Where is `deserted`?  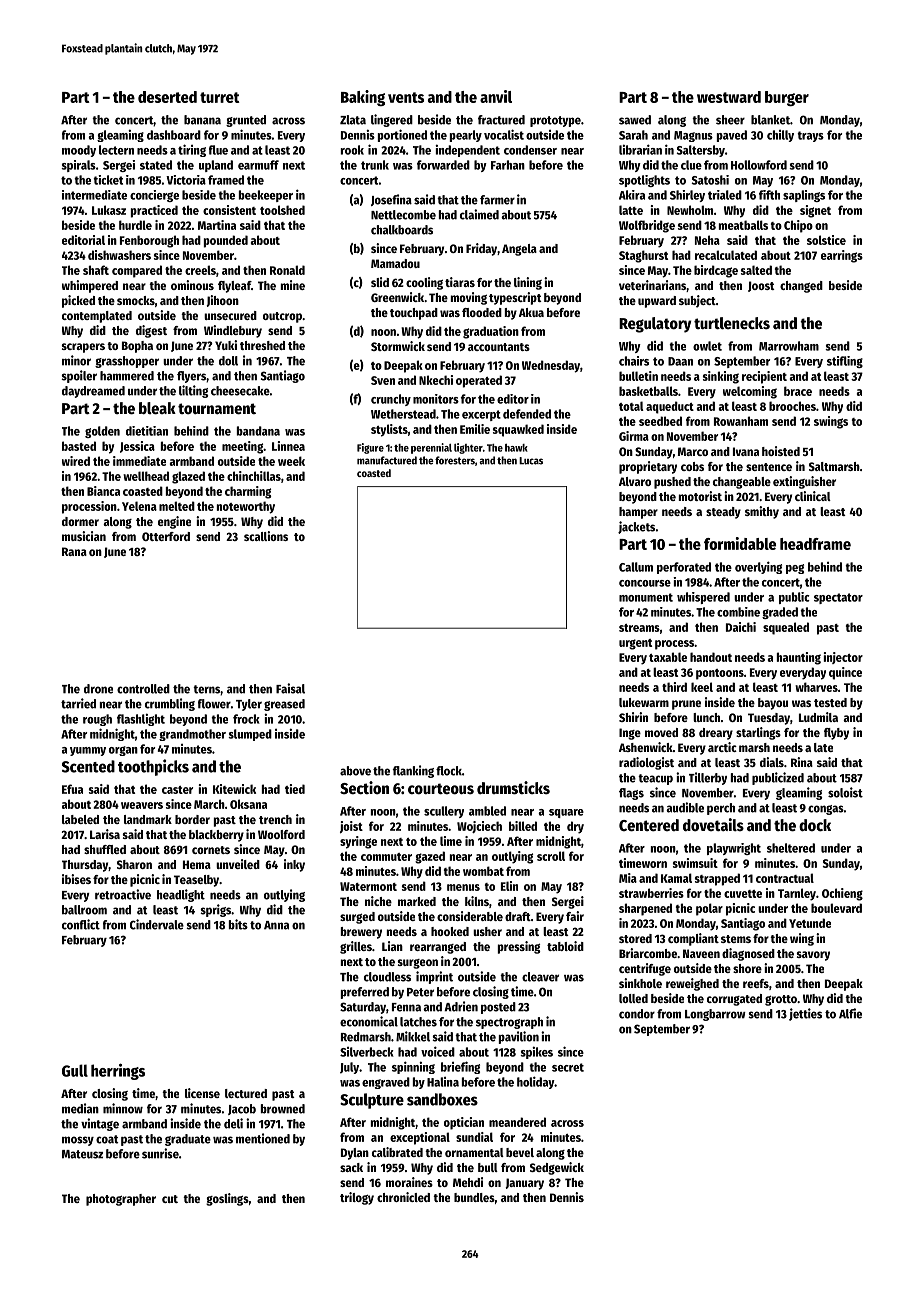
deserted is located at coordinates (167, 97).
